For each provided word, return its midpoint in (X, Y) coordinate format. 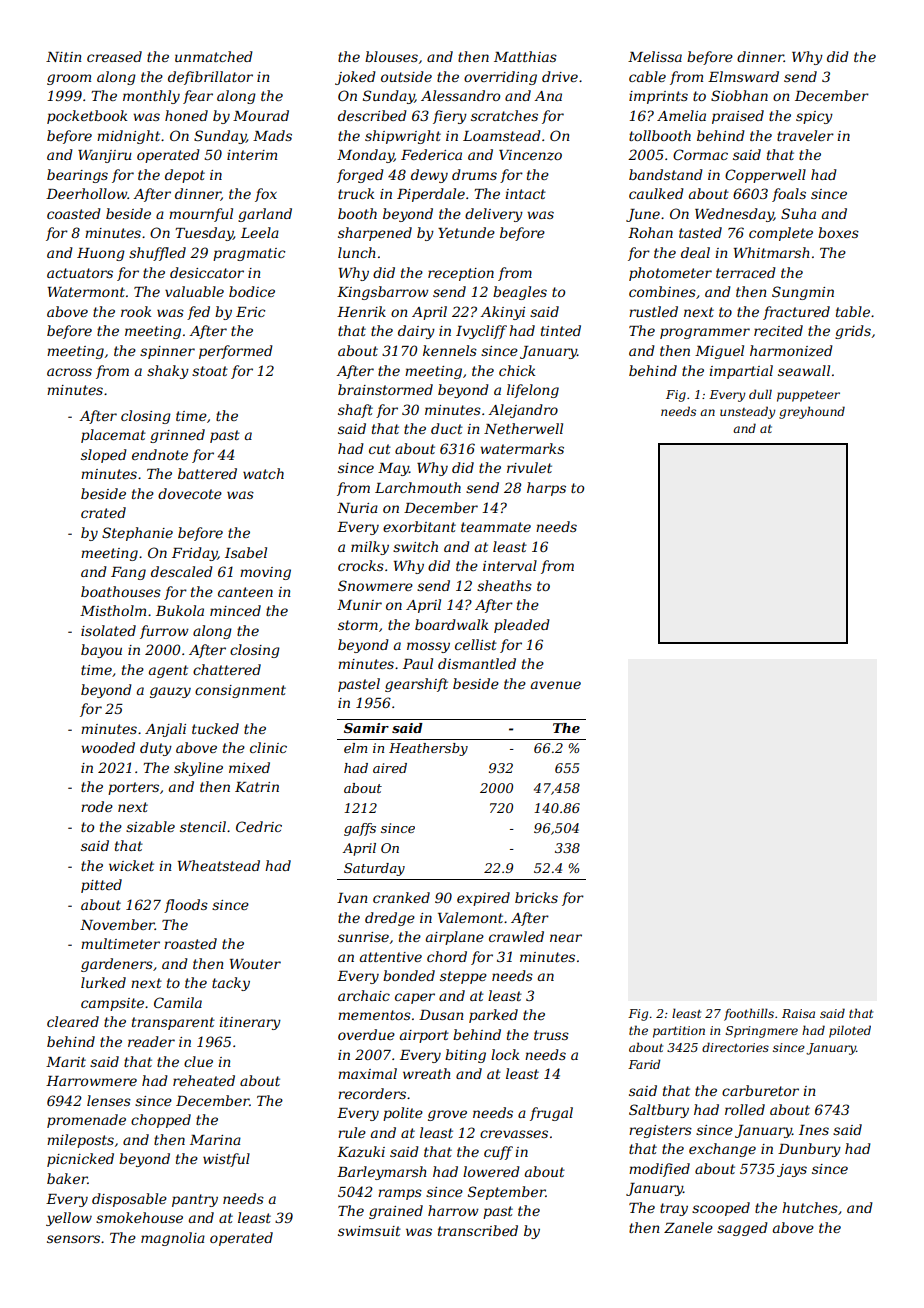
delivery (494, 215)
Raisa (798, 1013)
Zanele (688, 1227)
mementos (374, 1015)
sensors (73, 1239)
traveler (805, 135)
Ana (548, 96)
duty (156, 749)
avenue (556, 685)
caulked (656, 193)
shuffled (157, 254)
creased (114, 56)
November (117, 924)
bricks (536, 897)
